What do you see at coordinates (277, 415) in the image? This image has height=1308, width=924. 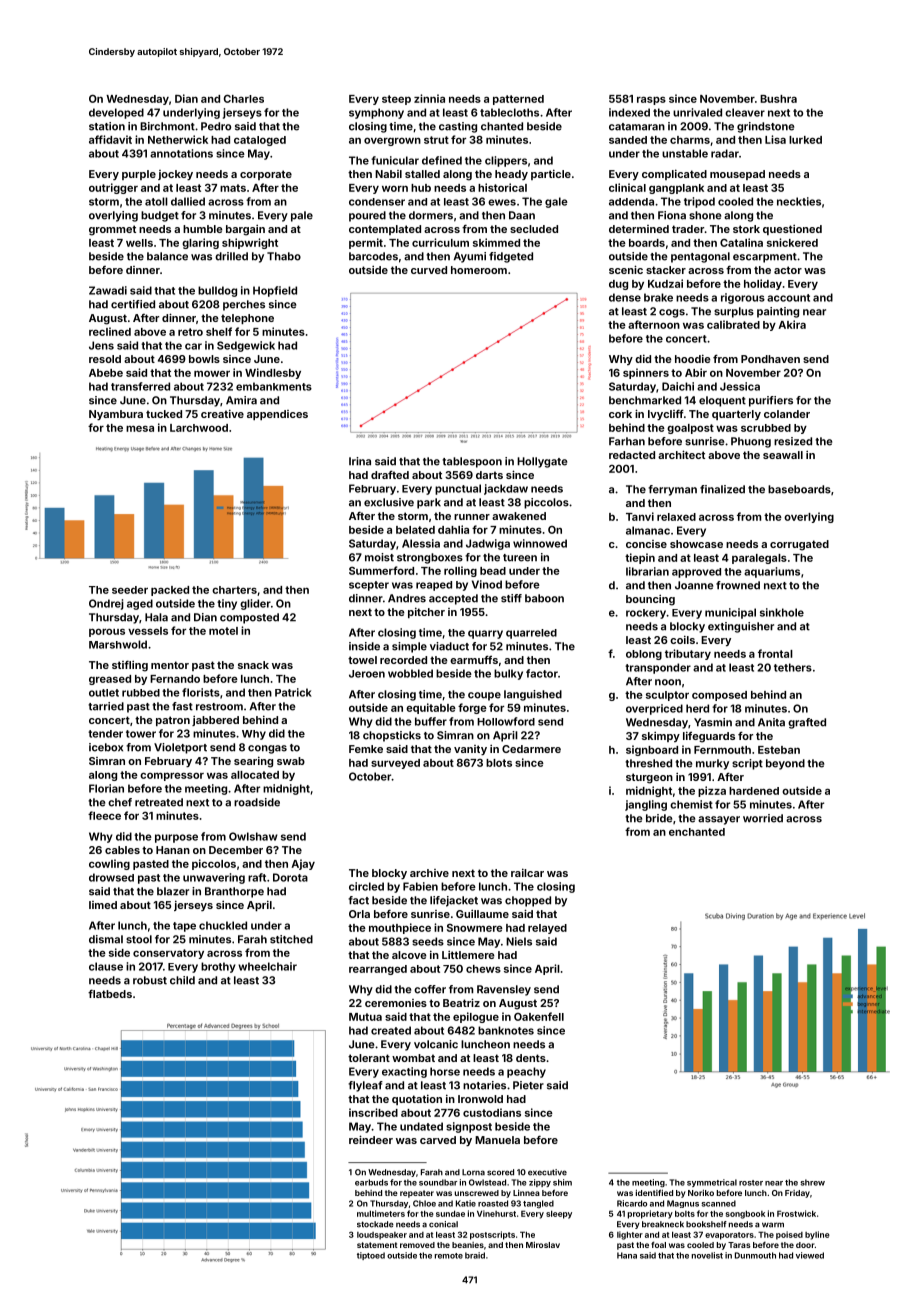 I see `appendices` at bounding box center [277, 415].
